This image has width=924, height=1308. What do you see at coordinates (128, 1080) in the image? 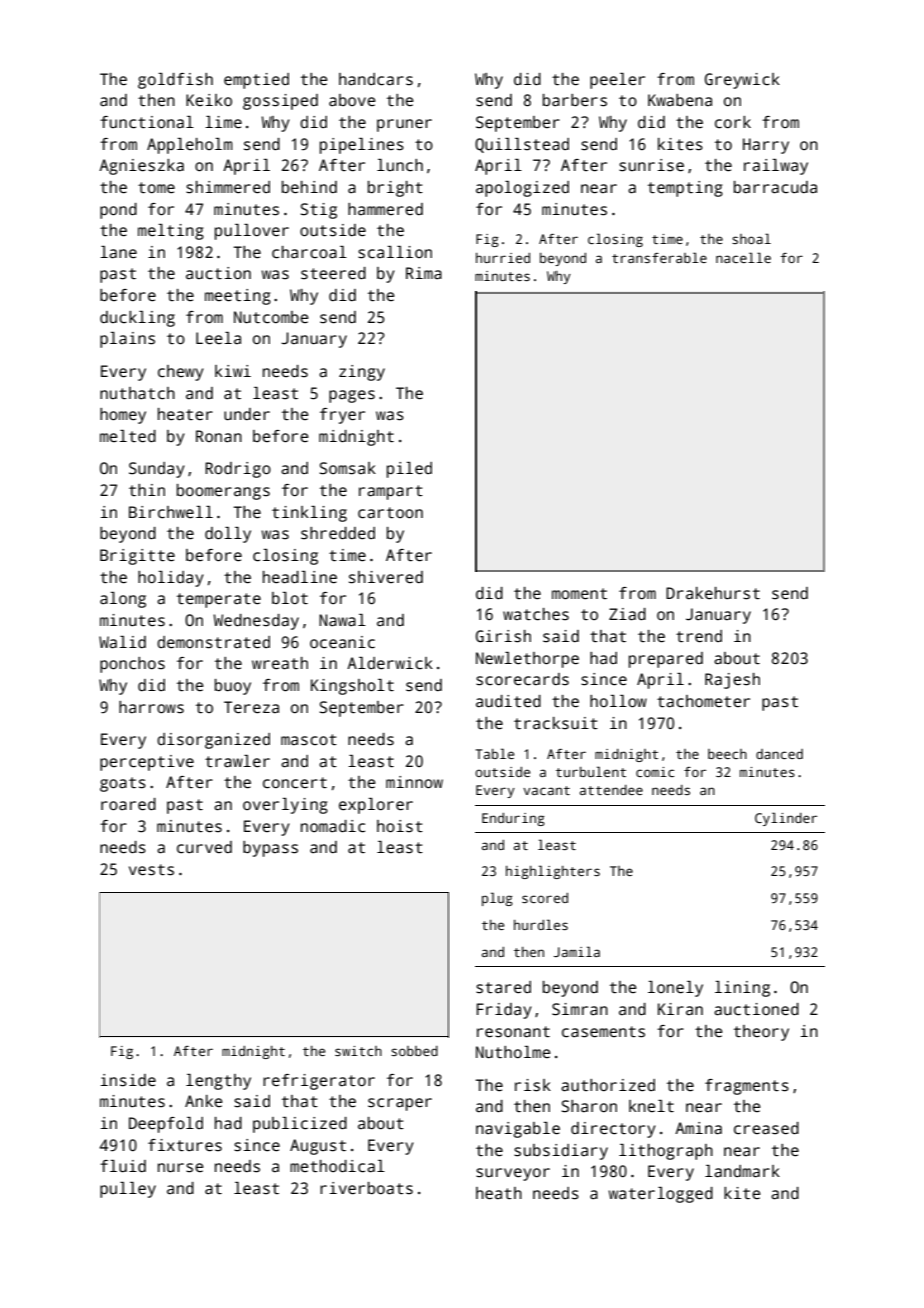
I see `inside` at bounding box center [128, 1080].
